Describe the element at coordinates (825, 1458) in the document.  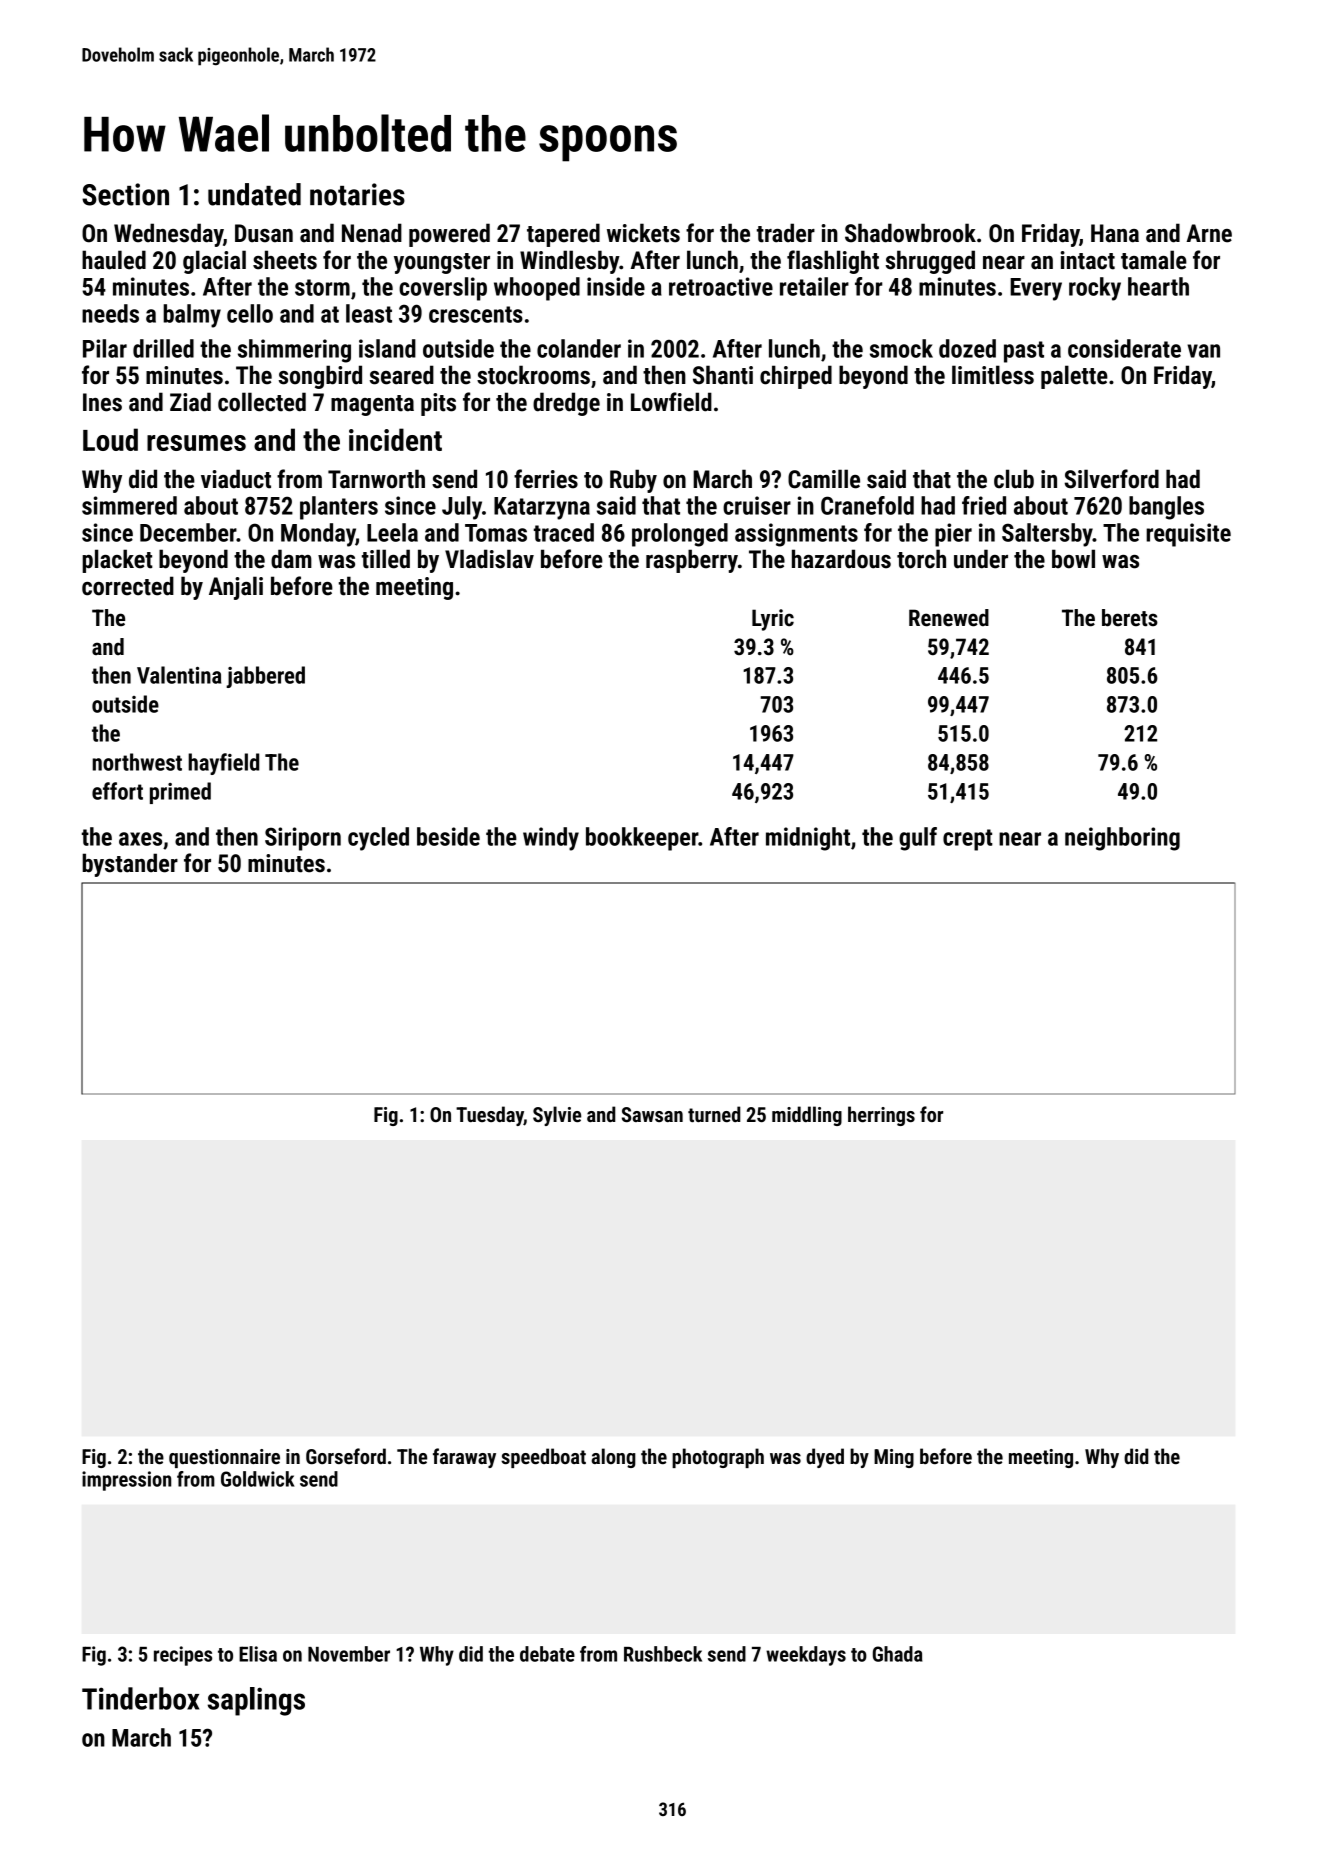
I see `dyed` at that location.
